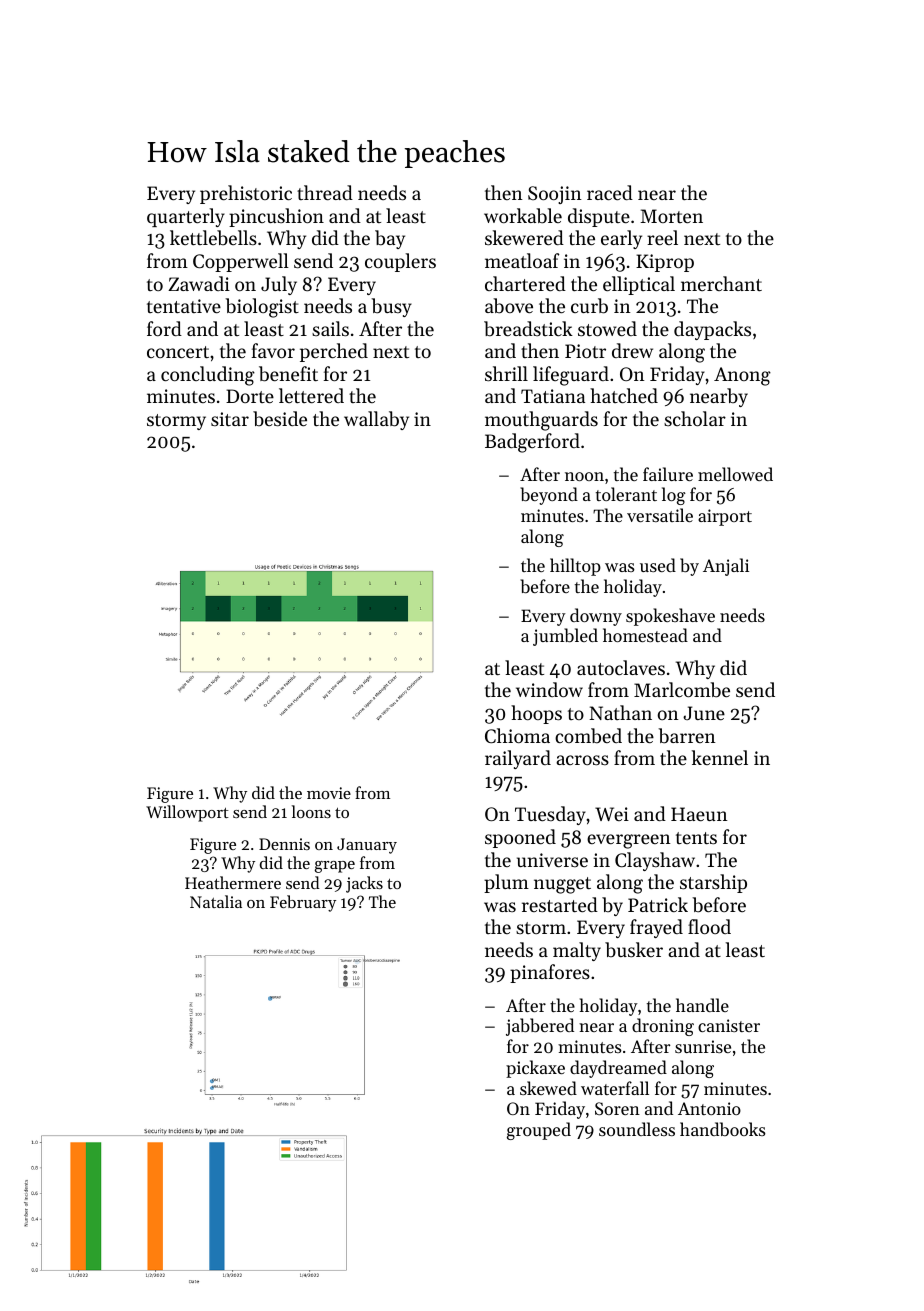  I want to click on noon, so click(584, 476).
